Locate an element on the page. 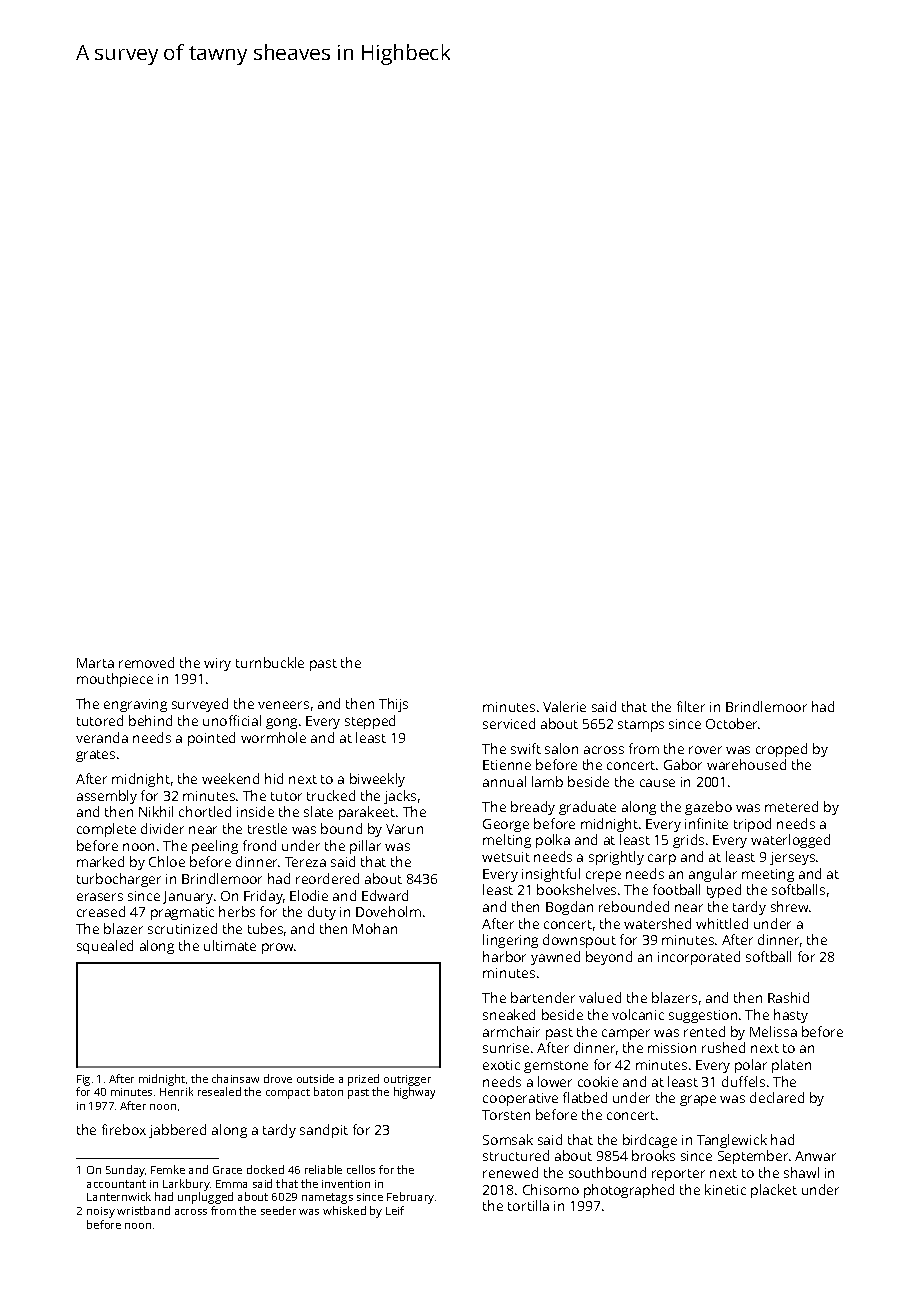  removed is located at coordinates (146, 662).
